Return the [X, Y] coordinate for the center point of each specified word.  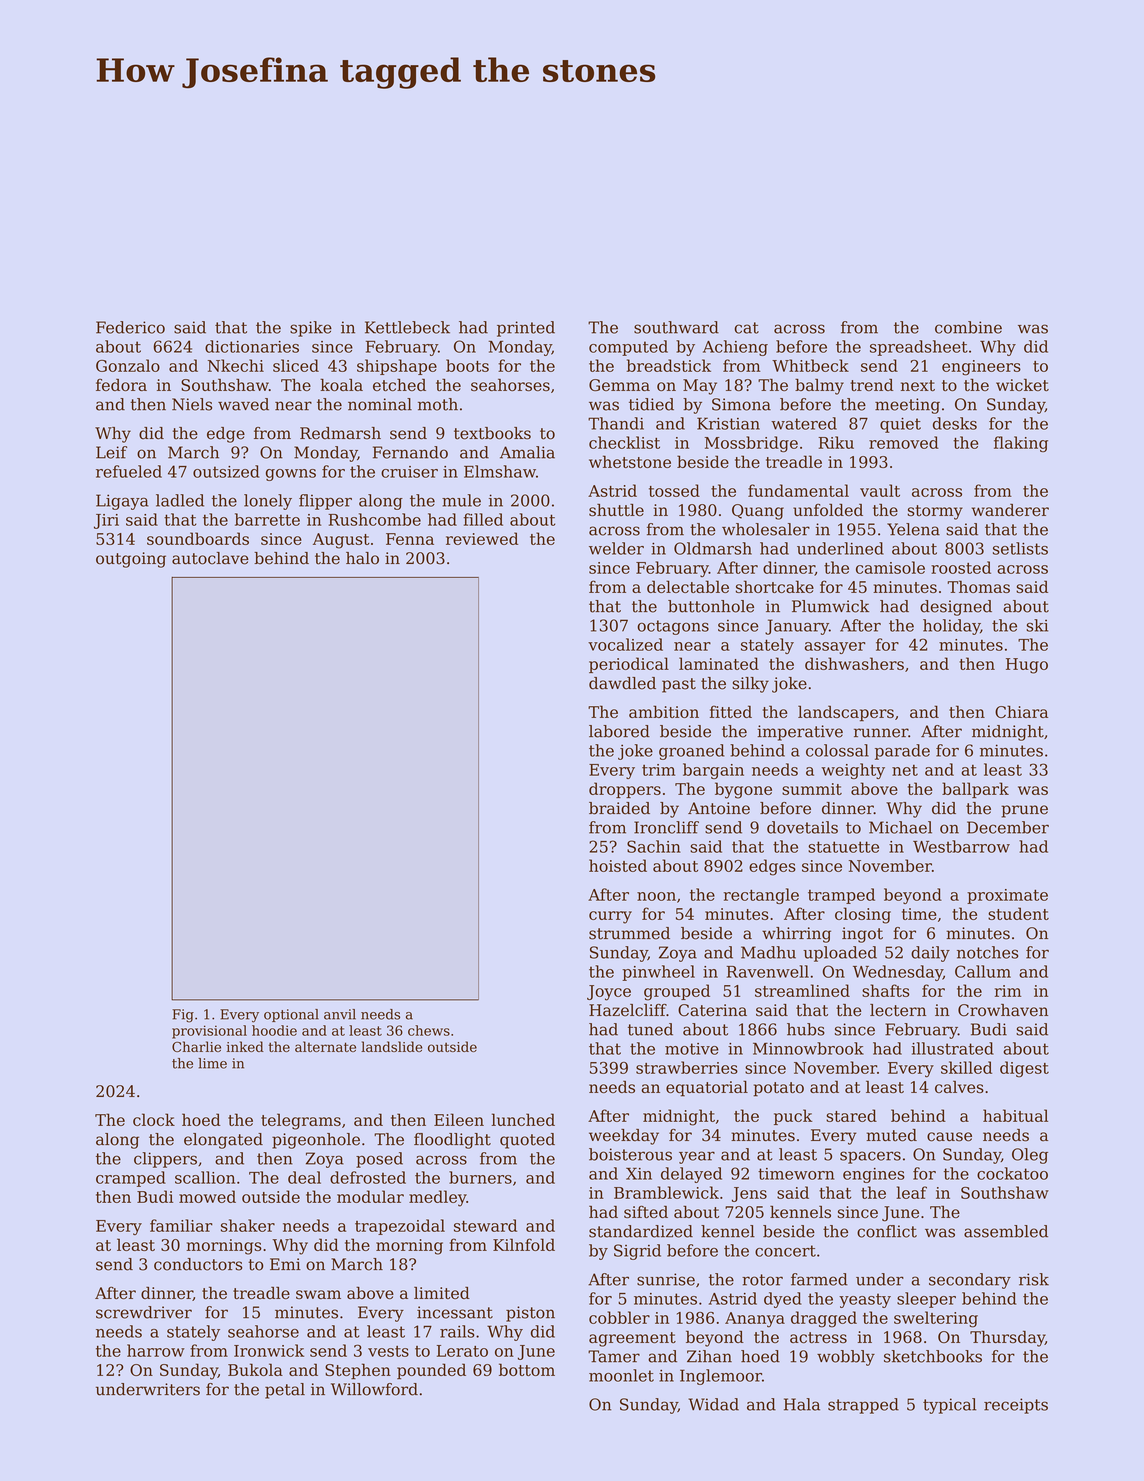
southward [676, 327]
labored [619, 731]
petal [285, 1391]
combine [968, 327]
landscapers [846, 713]
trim [658, 770]
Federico [130, 327]
